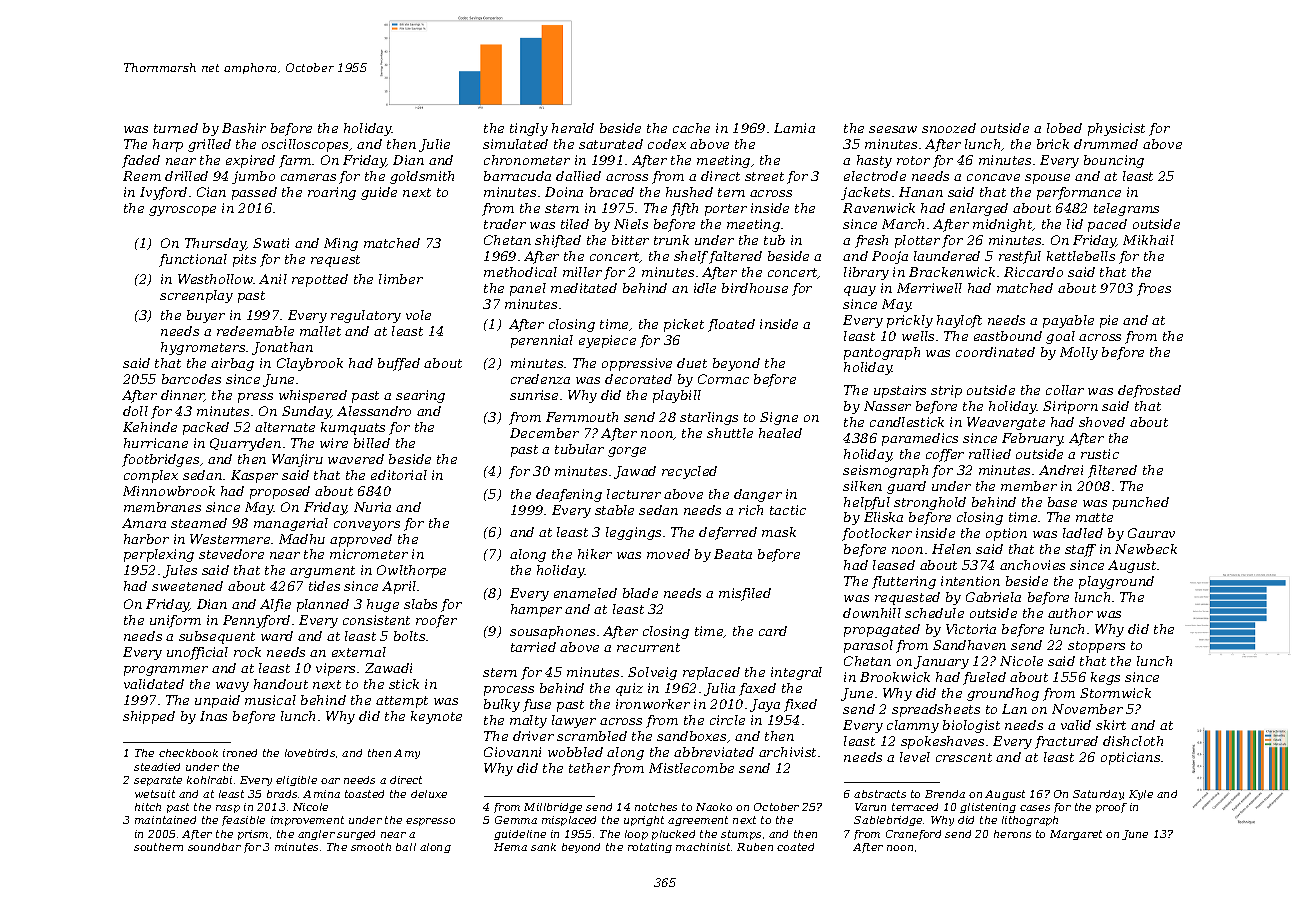 The width and height of the screenshot is (1308, 924). Describe the element at coordinates (584, 288) in the screenshot. I see `meditated` at that location.
